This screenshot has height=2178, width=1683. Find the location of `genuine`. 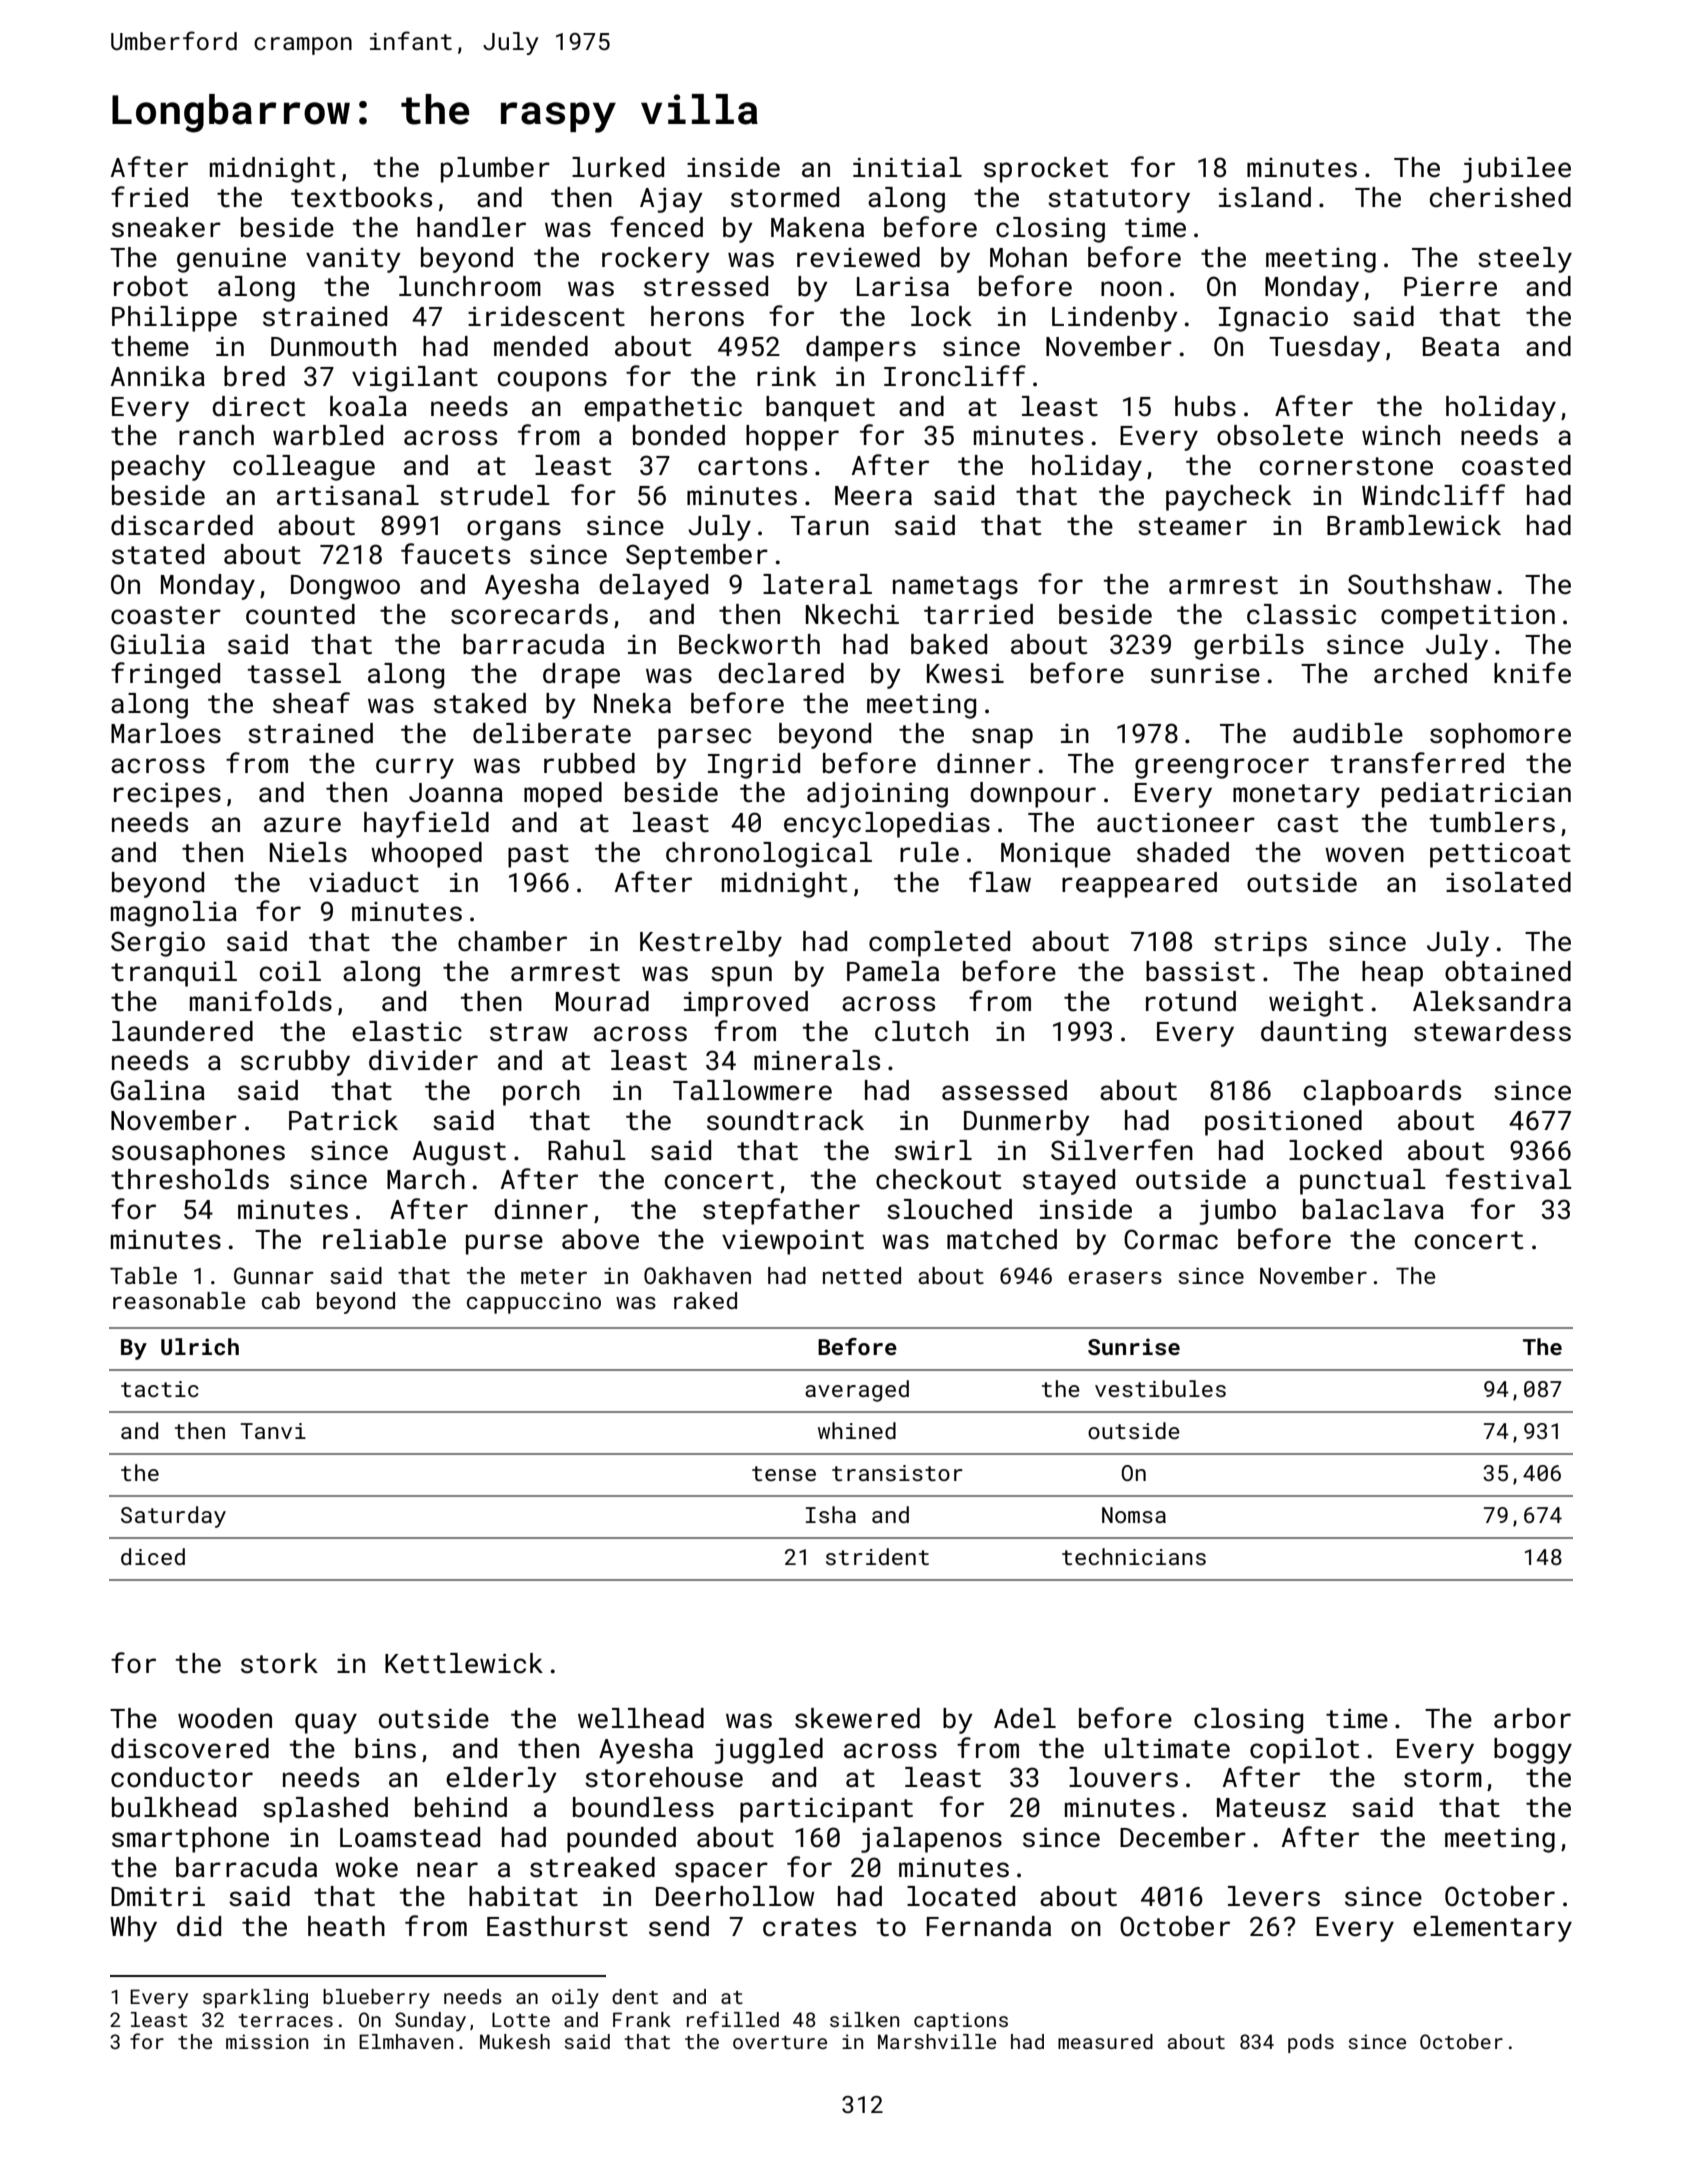

genuine is located at coordinates (231, 260).
